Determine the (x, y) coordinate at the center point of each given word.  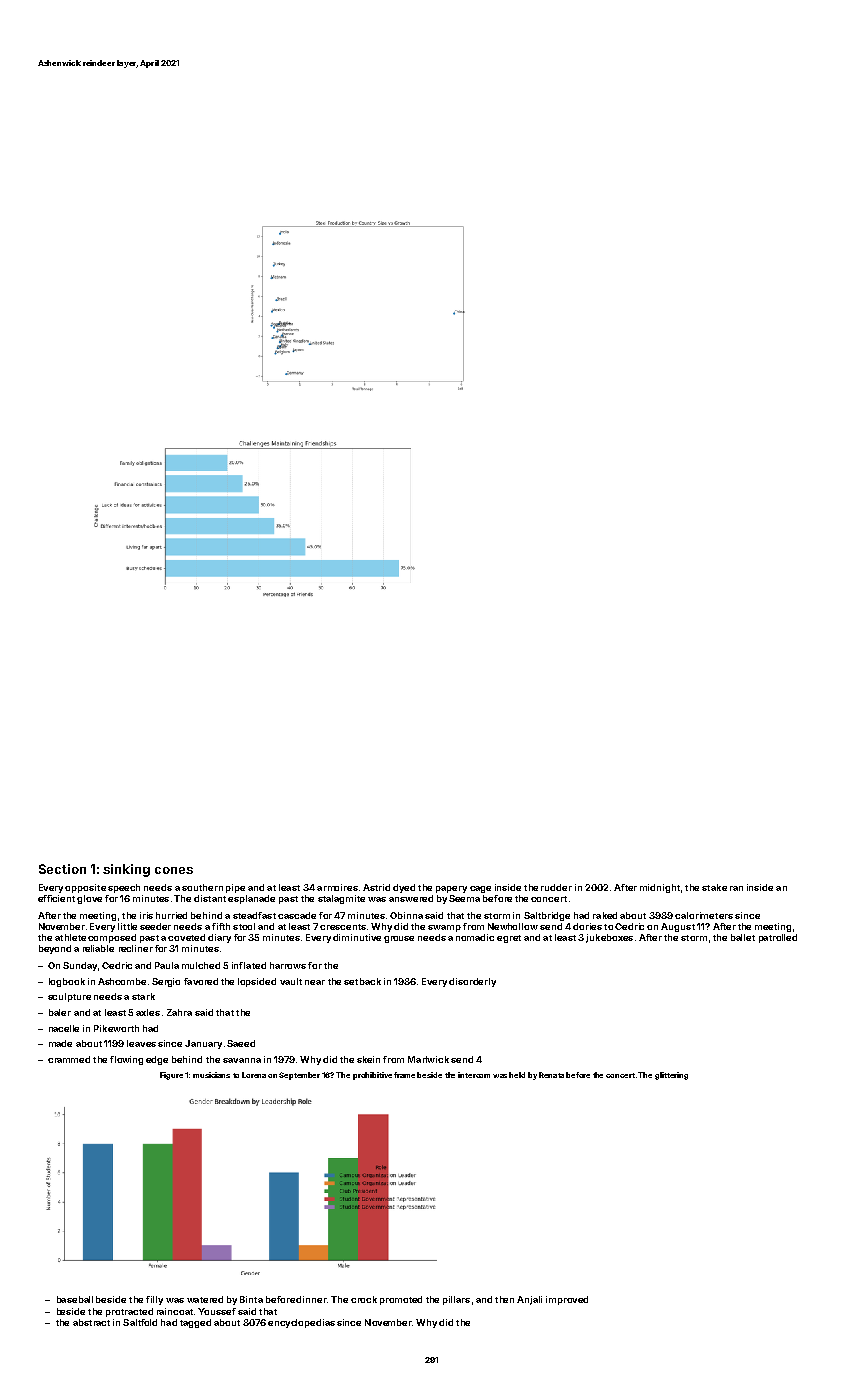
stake (714, 887)
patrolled (778, 938)
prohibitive (372, 1076)
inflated (249, 965)
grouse (399, 939)
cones (174, 870)
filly (154, 1300)
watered (205, 1299)
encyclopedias (301, 1323)
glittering (671, 1076)
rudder (556, 887)
